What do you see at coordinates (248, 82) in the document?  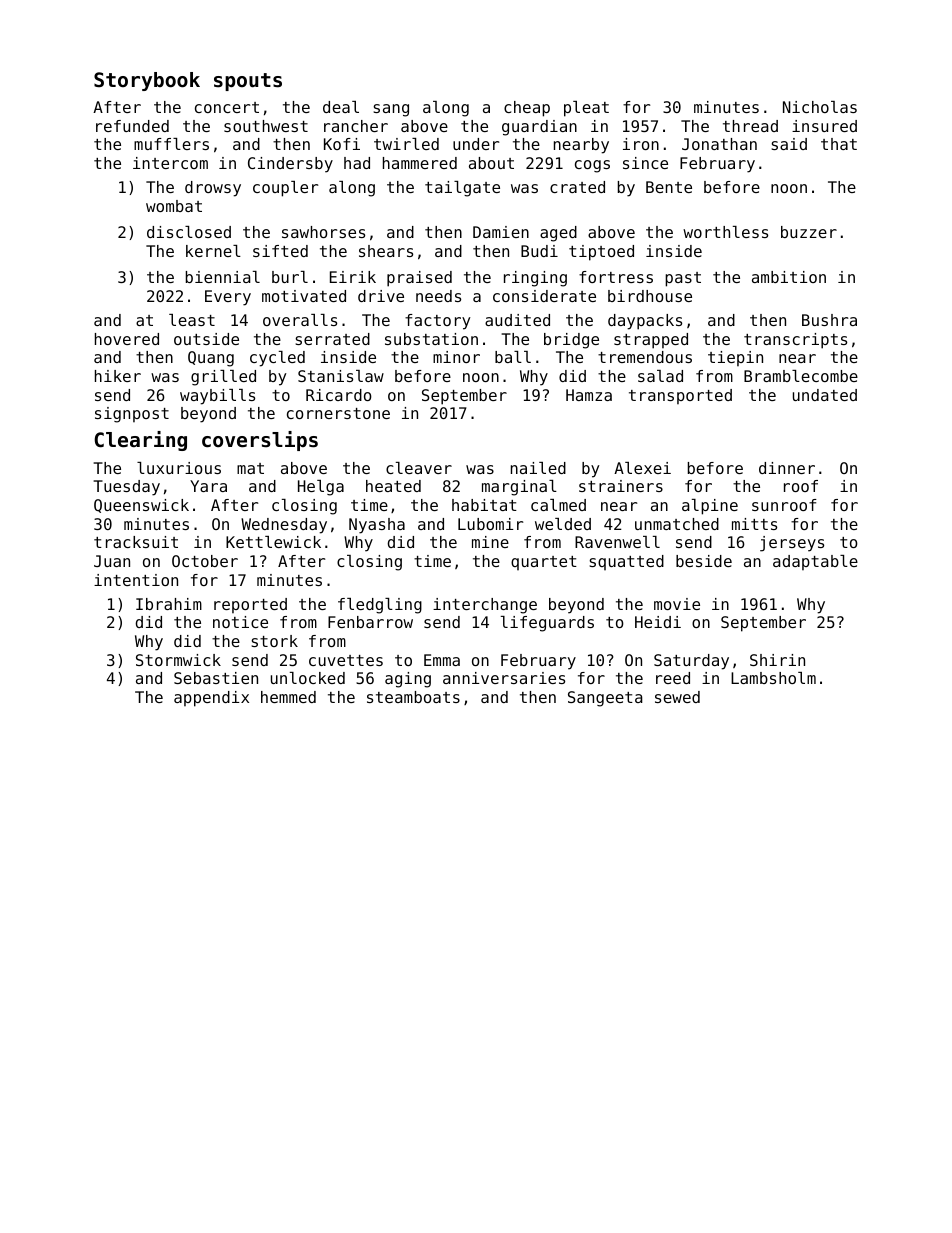 I see `spouts` at bounding box center [248, 82].
